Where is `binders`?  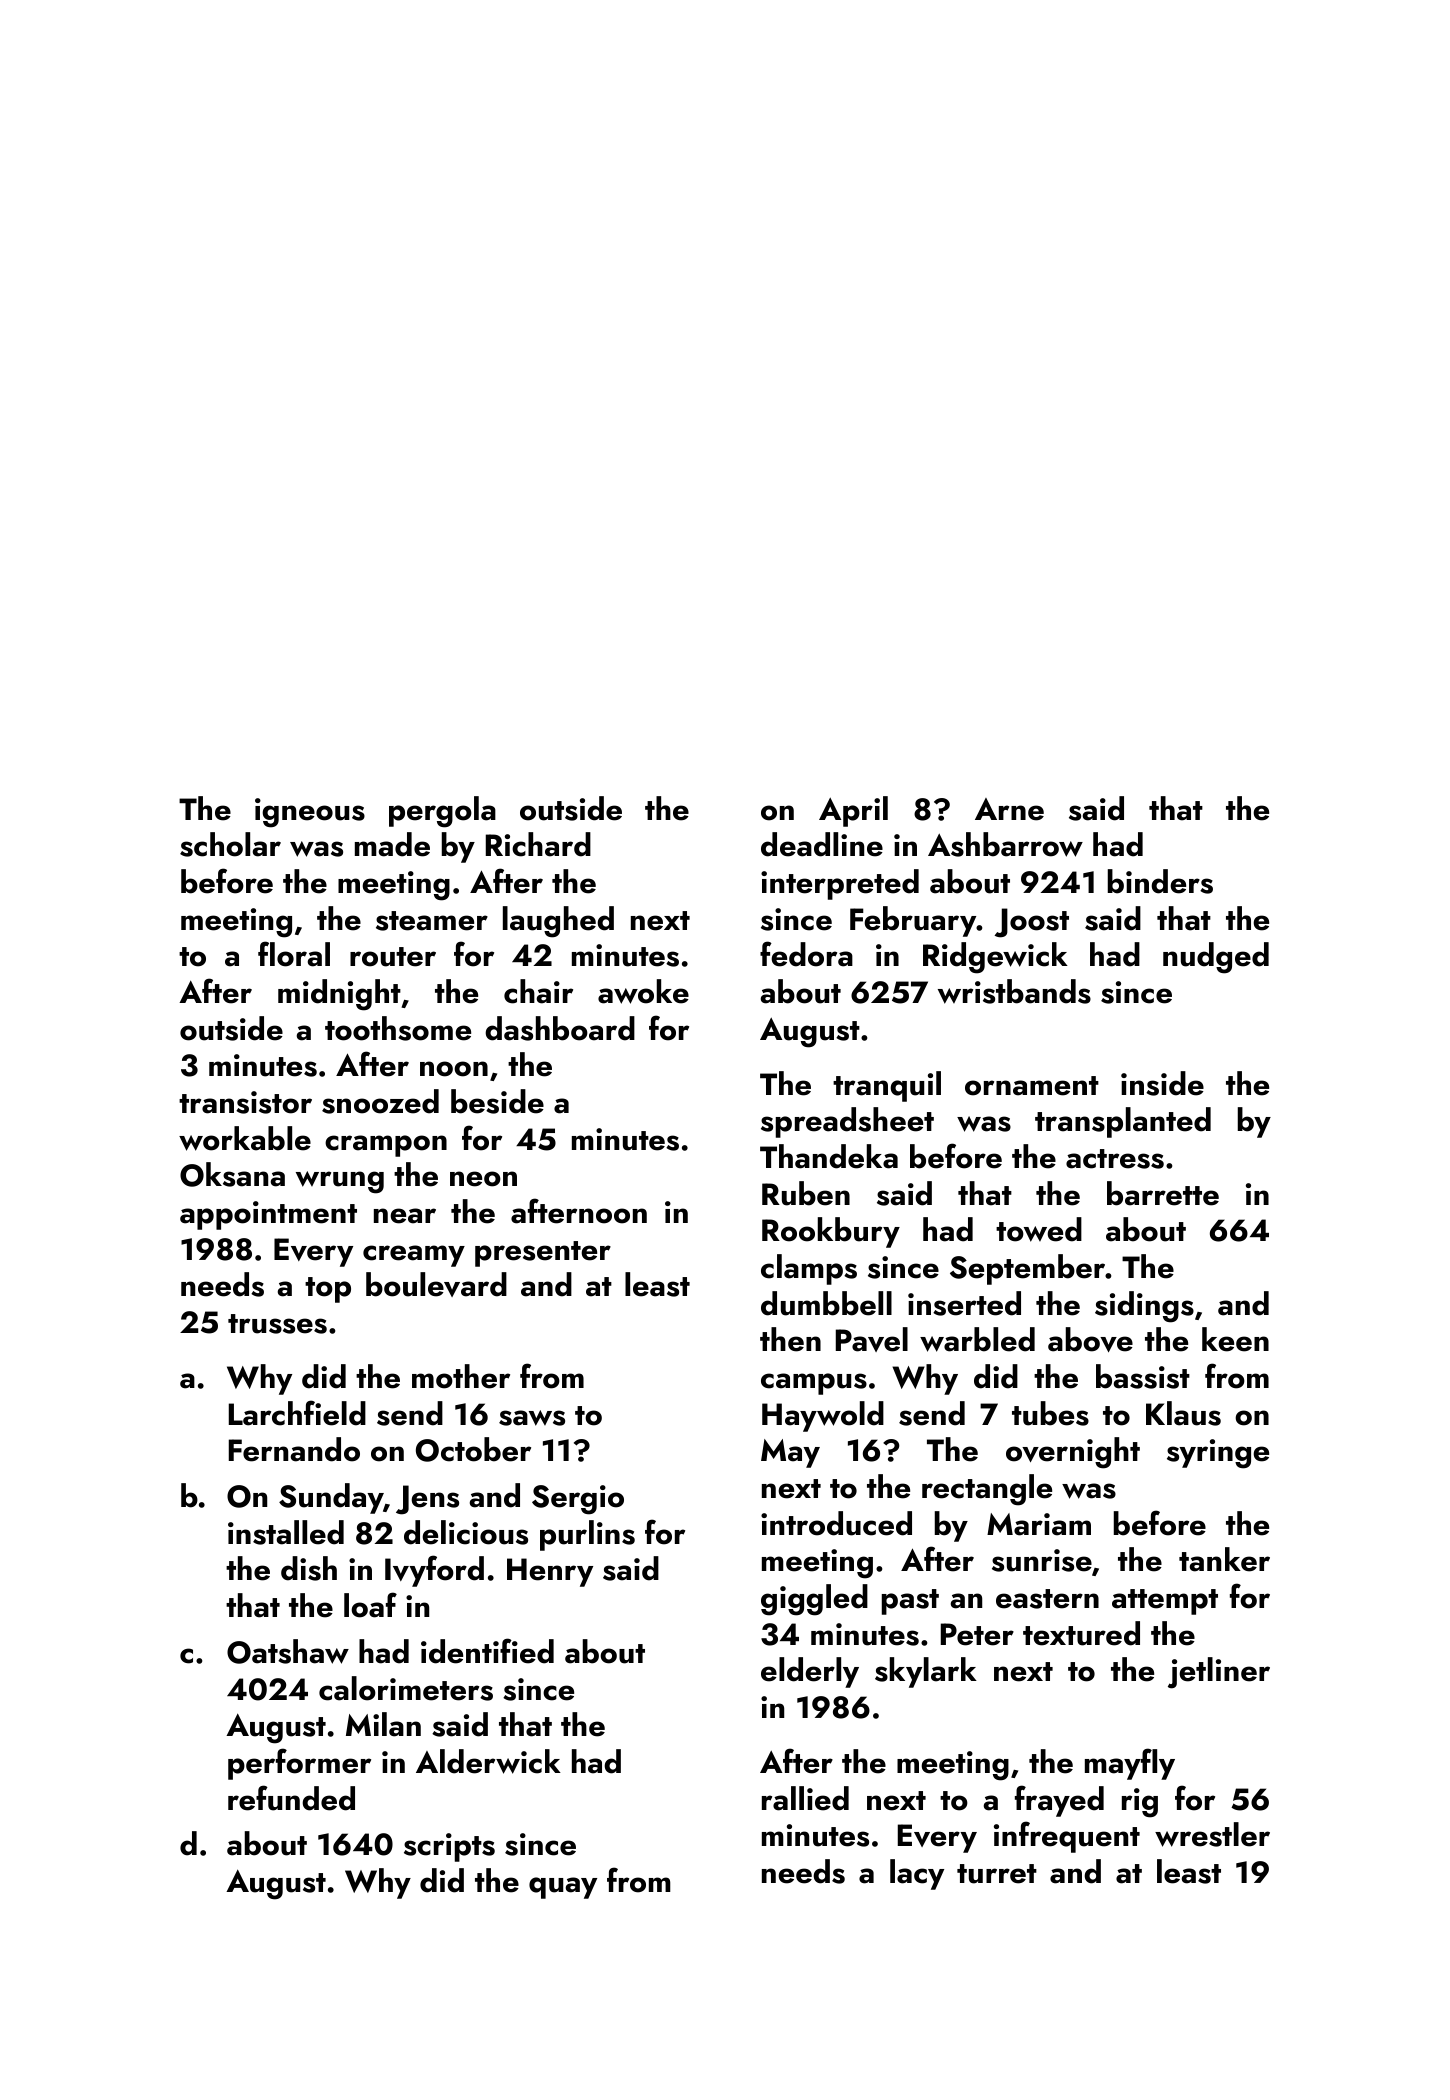
binders is located at coordinates (1160, 881).
